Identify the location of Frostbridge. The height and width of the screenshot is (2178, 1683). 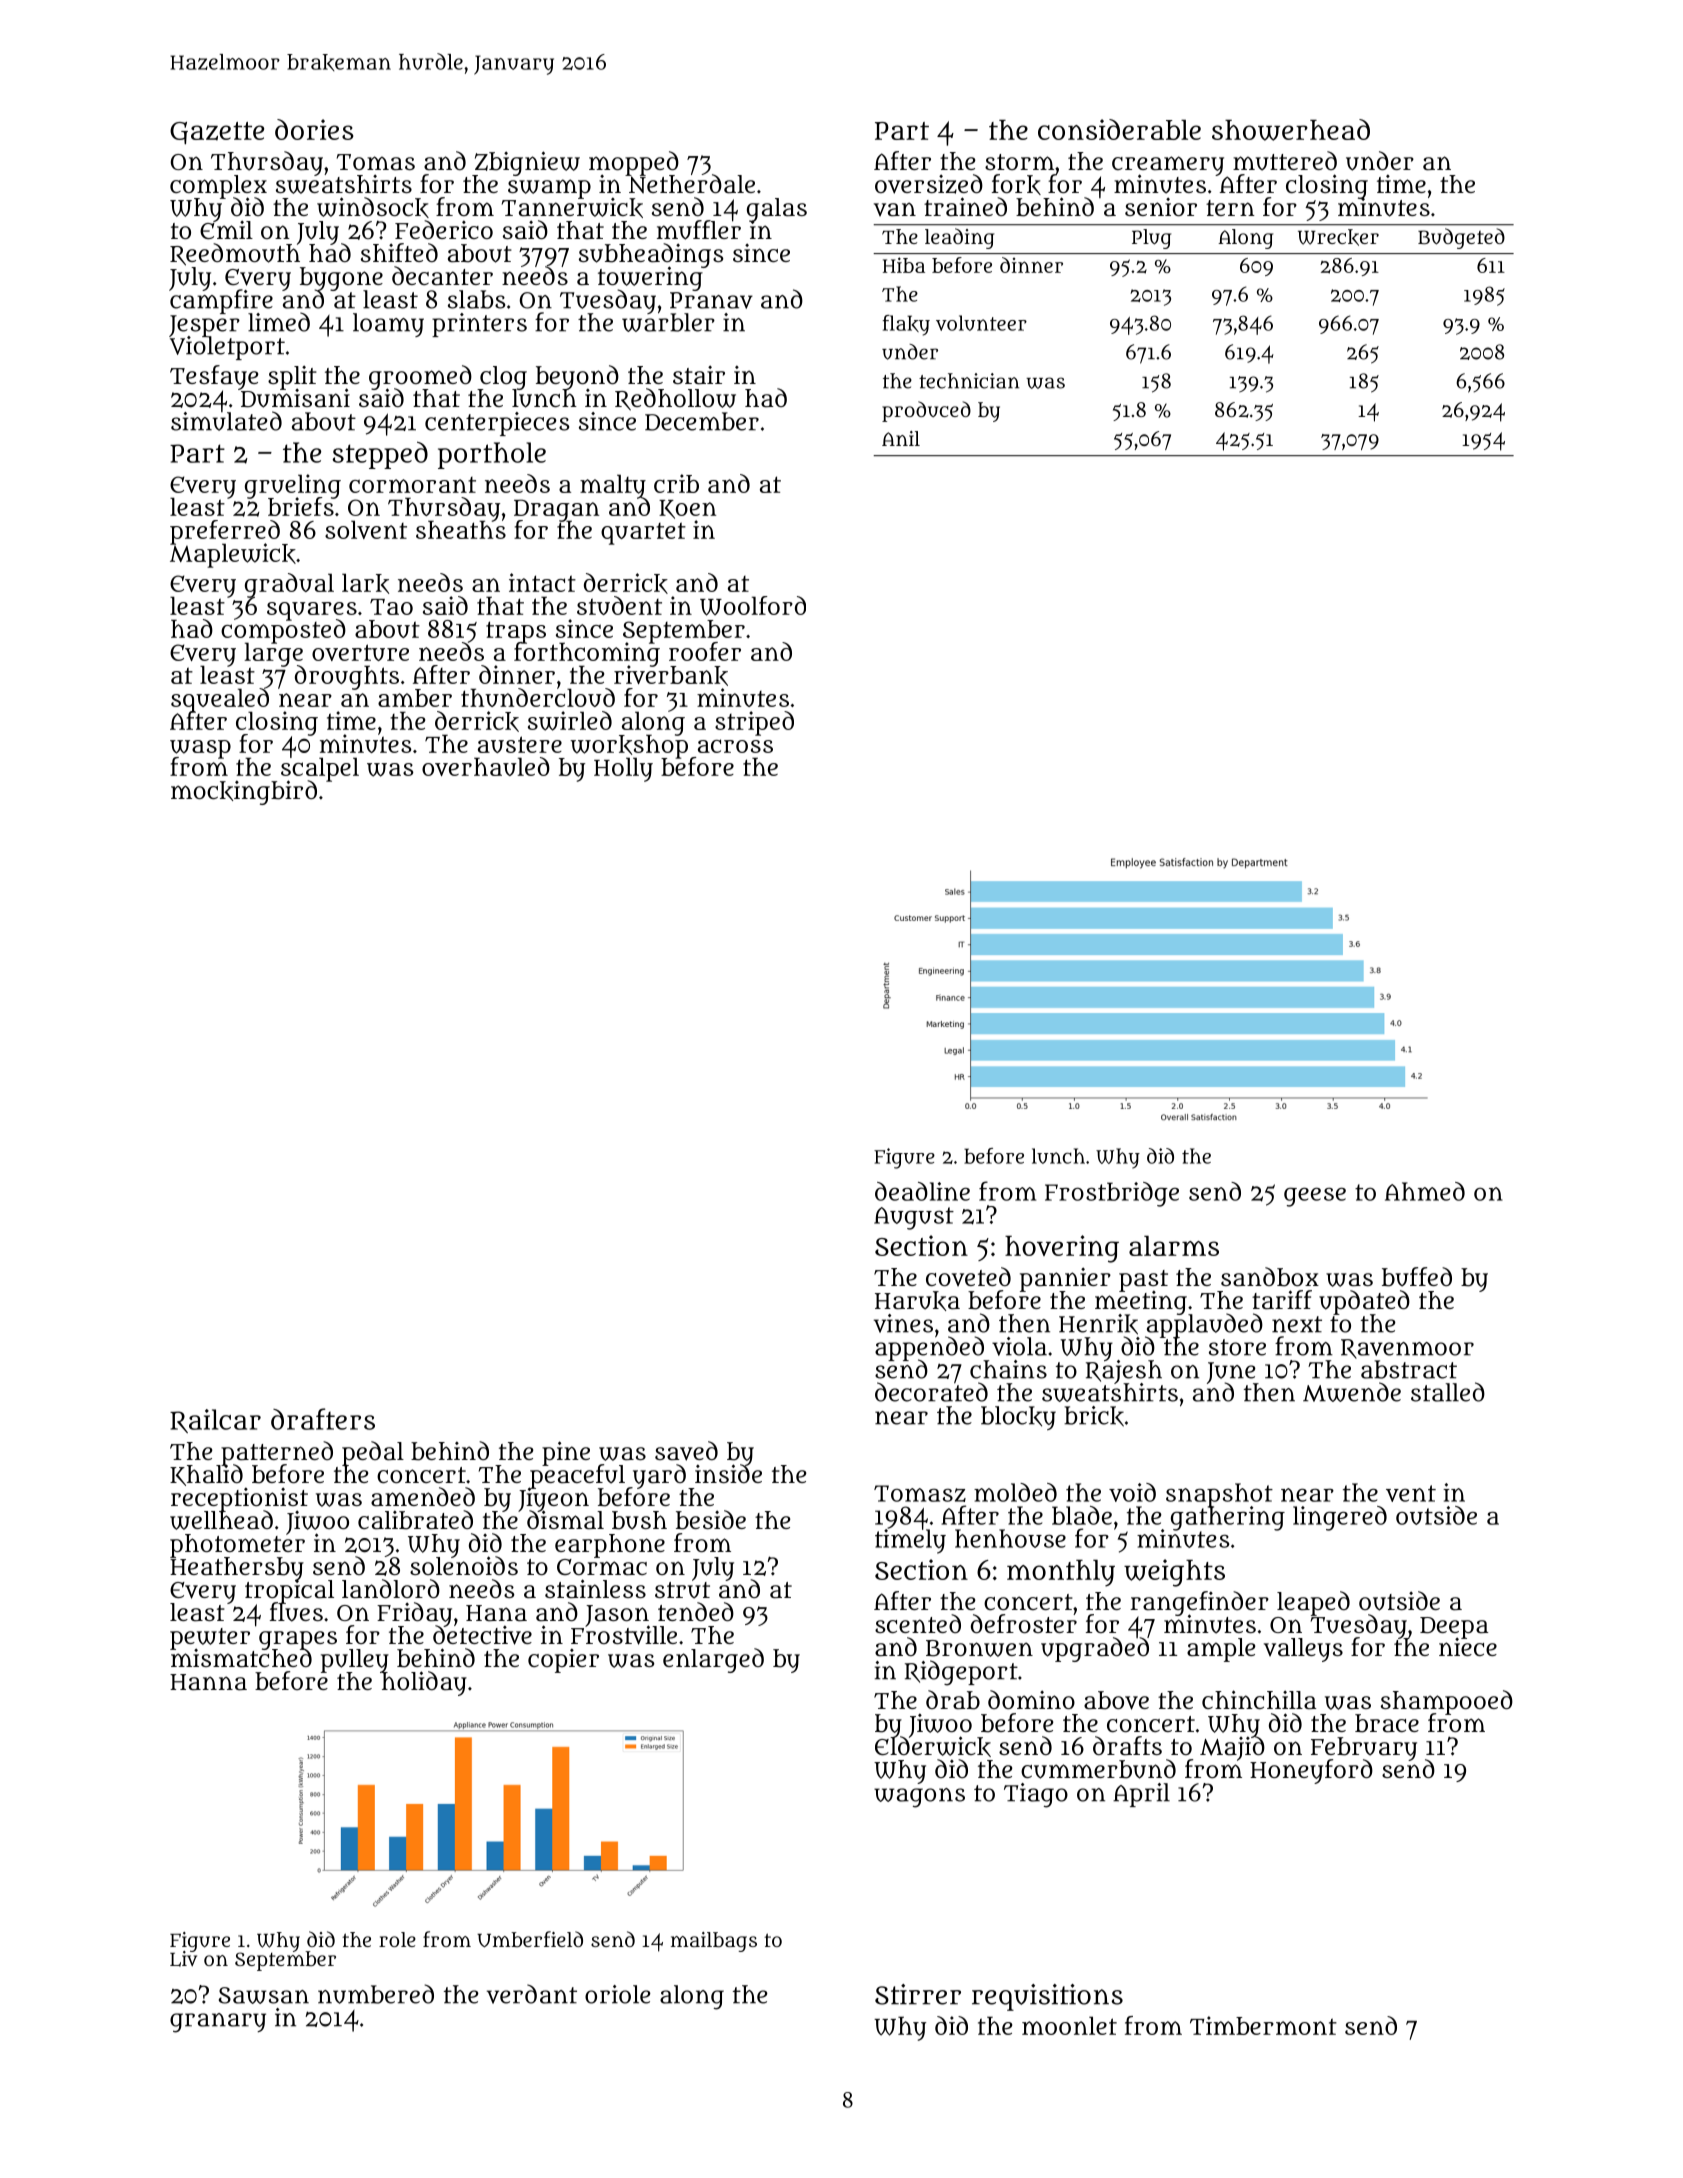
(1112, 1194).
